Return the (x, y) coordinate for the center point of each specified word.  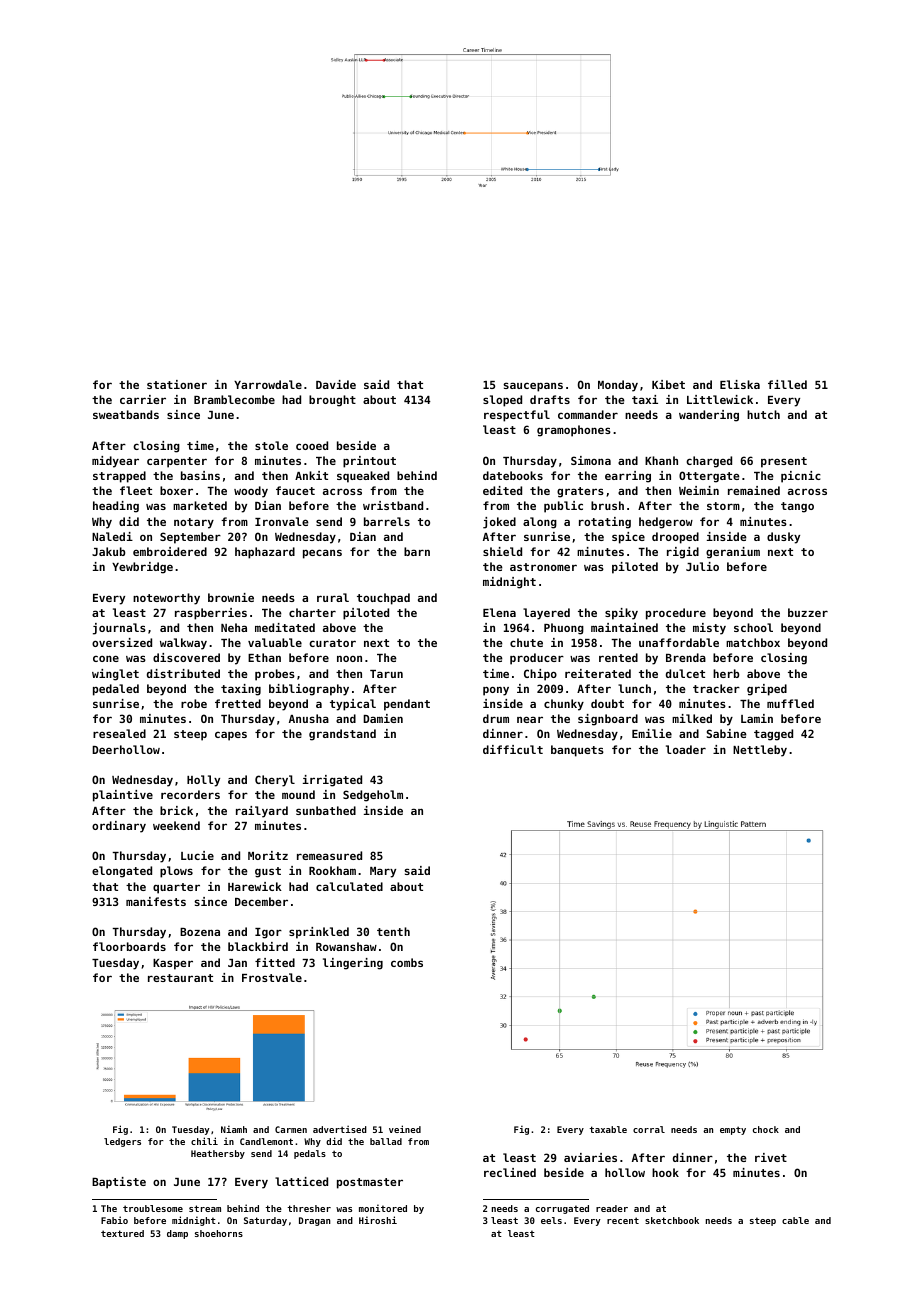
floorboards (129, 946)
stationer (177, 384)
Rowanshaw (346, 946)
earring (628, 477)
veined (405, 1129)
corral (649, 1129)
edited (502, 490)
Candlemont (266, 1141)
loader (686, 749)
